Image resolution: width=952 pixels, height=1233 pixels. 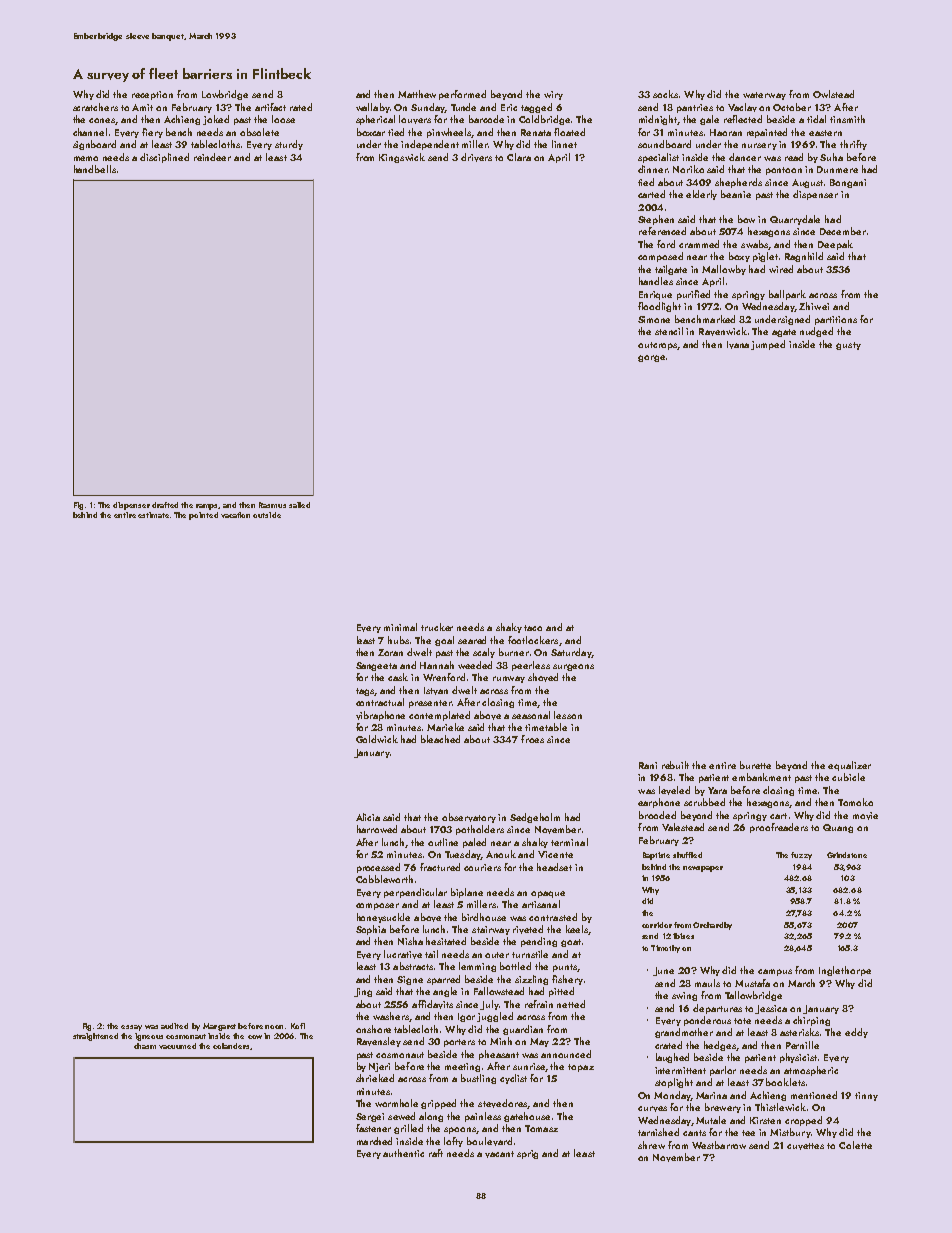 What do you see at coordinates (378, 868) in the document?
I see `processed` at bounding box center [378, 868].
